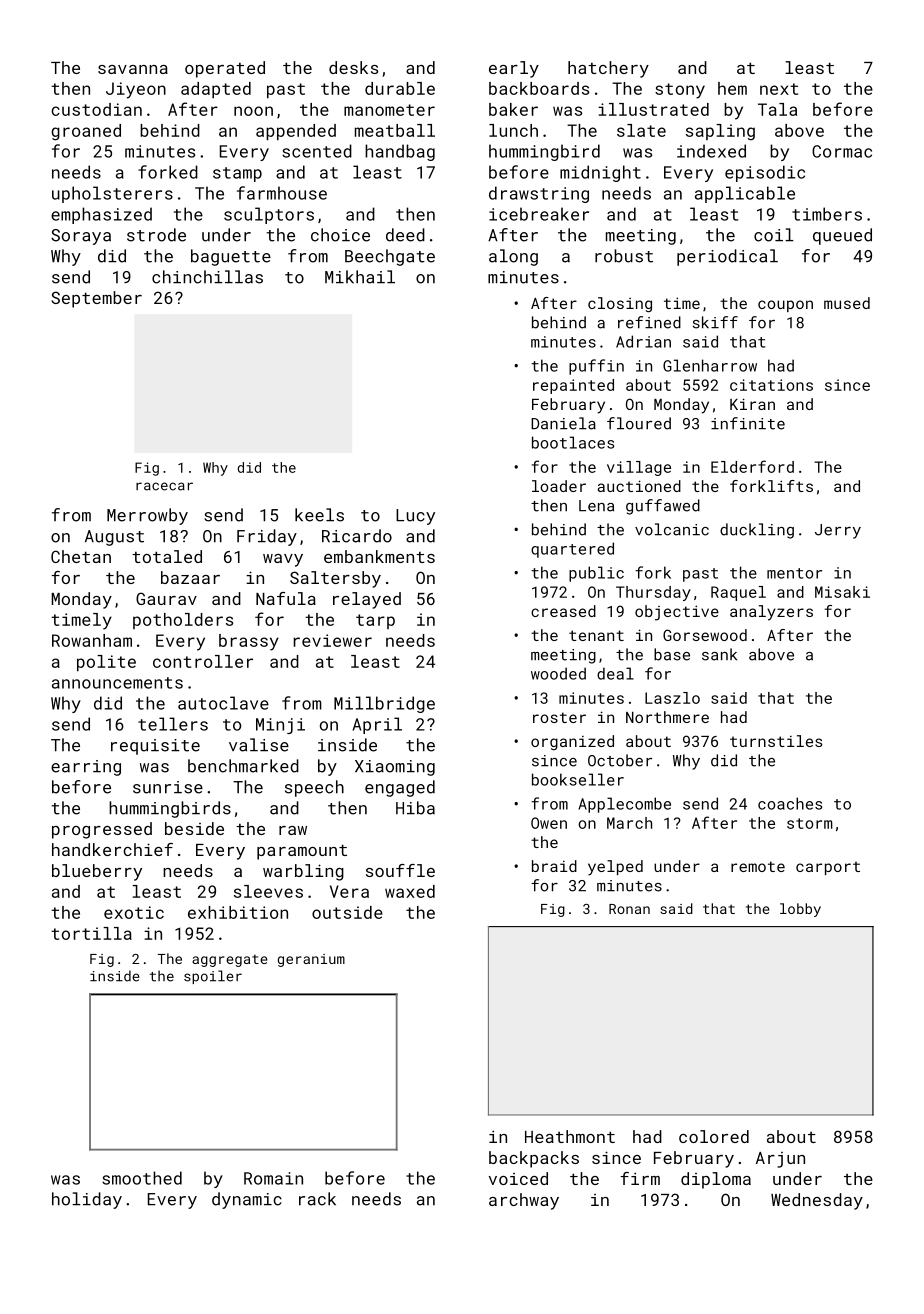 This document has height=1314, width=924. I want to click on loader, so click(559, 486).
